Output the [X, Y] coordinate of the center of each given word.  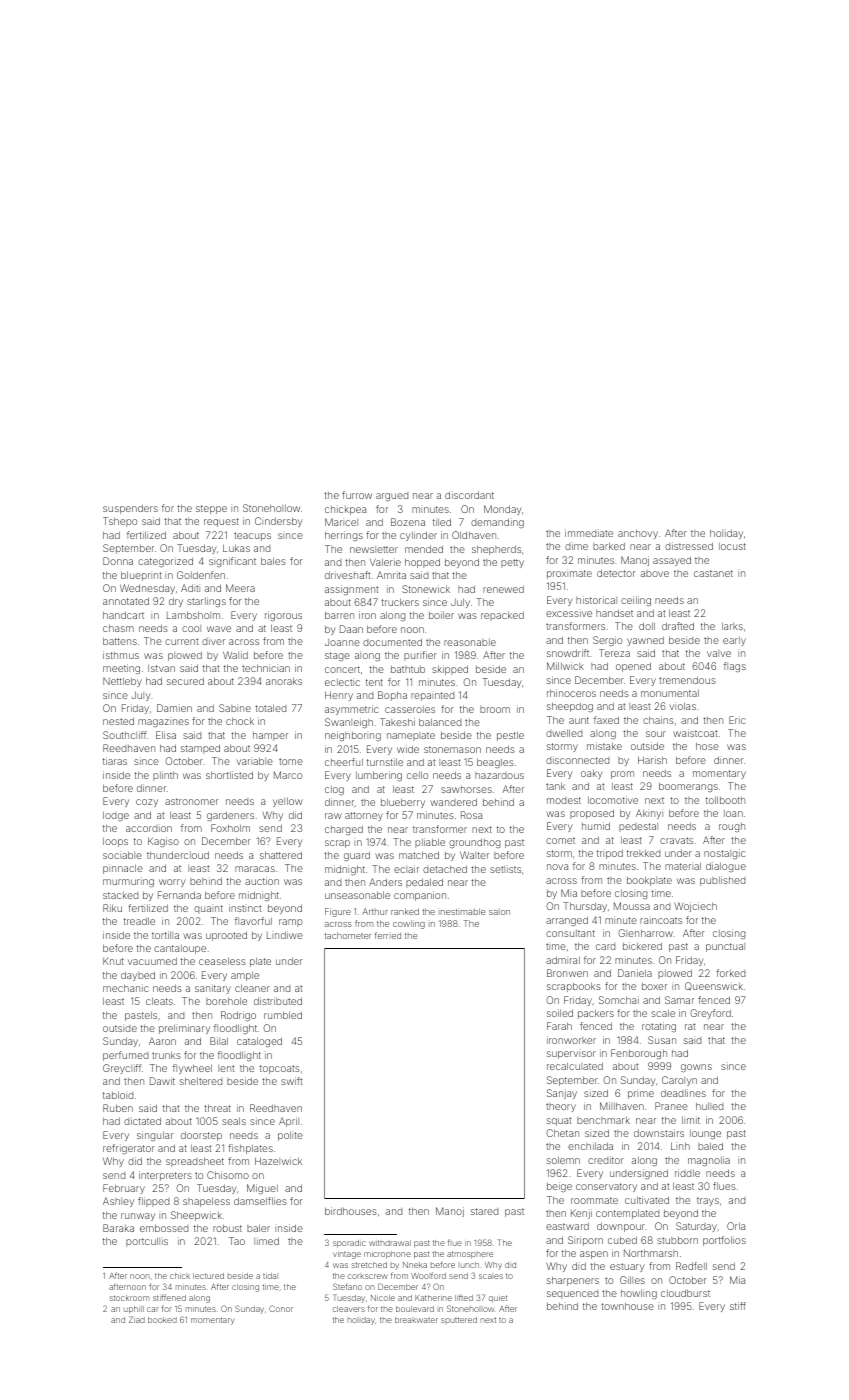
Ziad [137, 1319]
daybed [138, 976]
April [289, 1122]
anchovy [638, 534]
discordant [469, 495]
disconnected [577, 760]
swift [291, 1081]
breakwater [416, 1320]
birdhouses [351, 1211]
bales [273, 561]
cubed [622, 1240]
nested [118, 721]
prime [641, 1095]
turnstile [385, 762]
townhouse [627, 1306]
